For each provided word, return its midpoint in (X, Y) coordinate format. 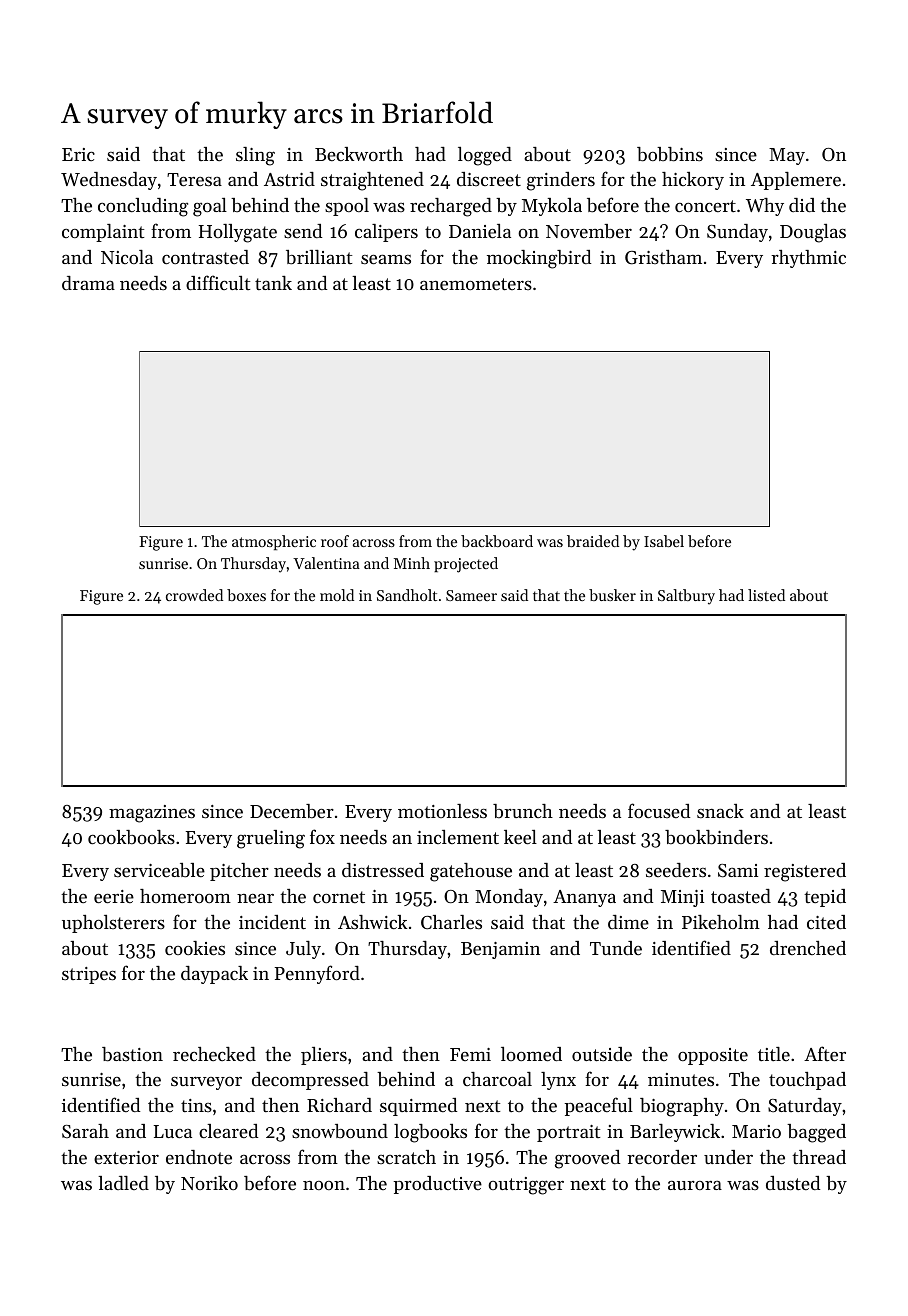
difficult (218, 282)
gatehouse (471, 872)
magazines (152, 814)
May (787, 156)
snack (720, 811)
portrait (568, 1133)
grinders (561, 181)
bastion (132, 1054)
